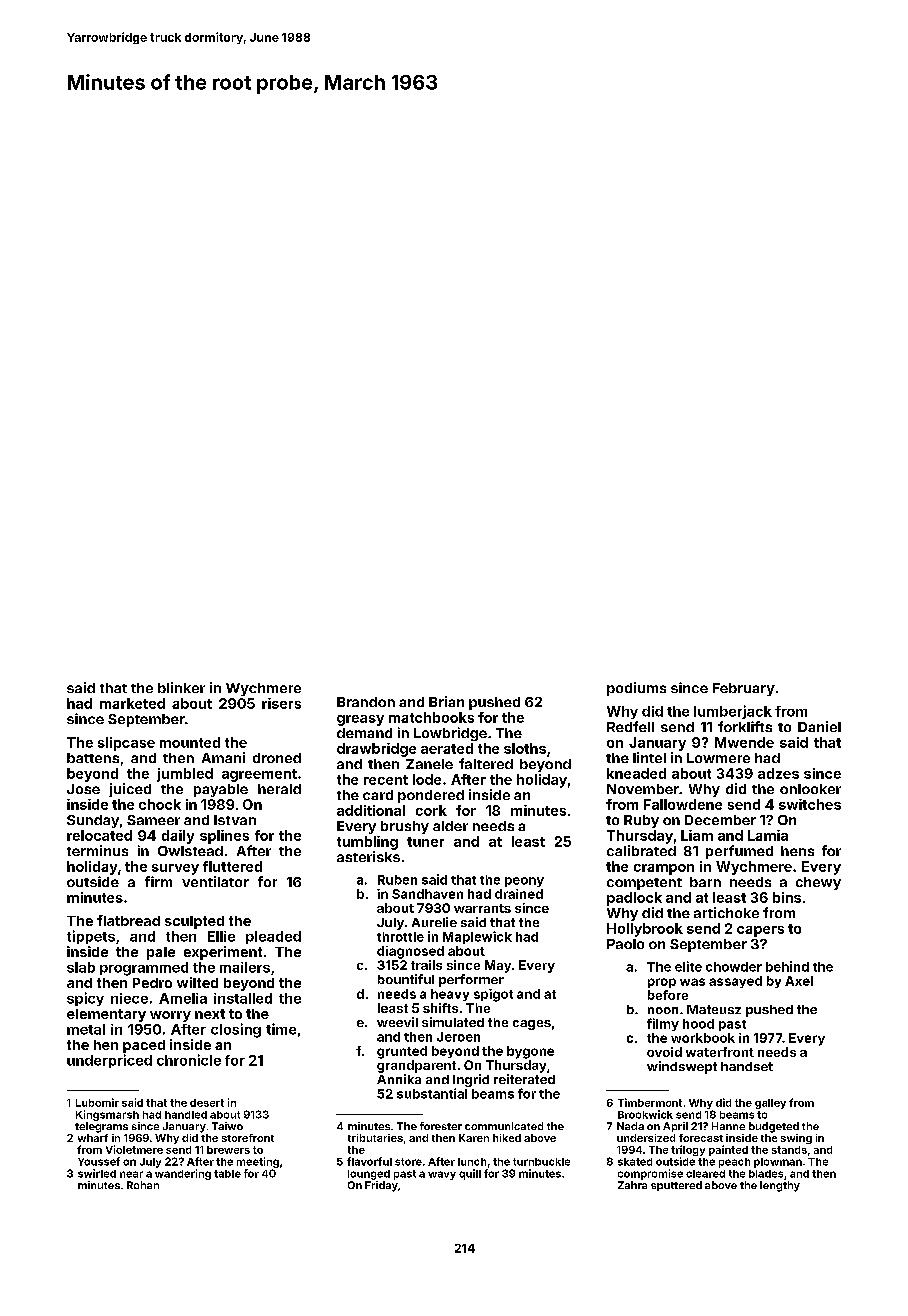 The image size is (908, 1316). What do you see at coordinates (760, 931) in the document?
I see `capers` at bounding box center [760, 931].
